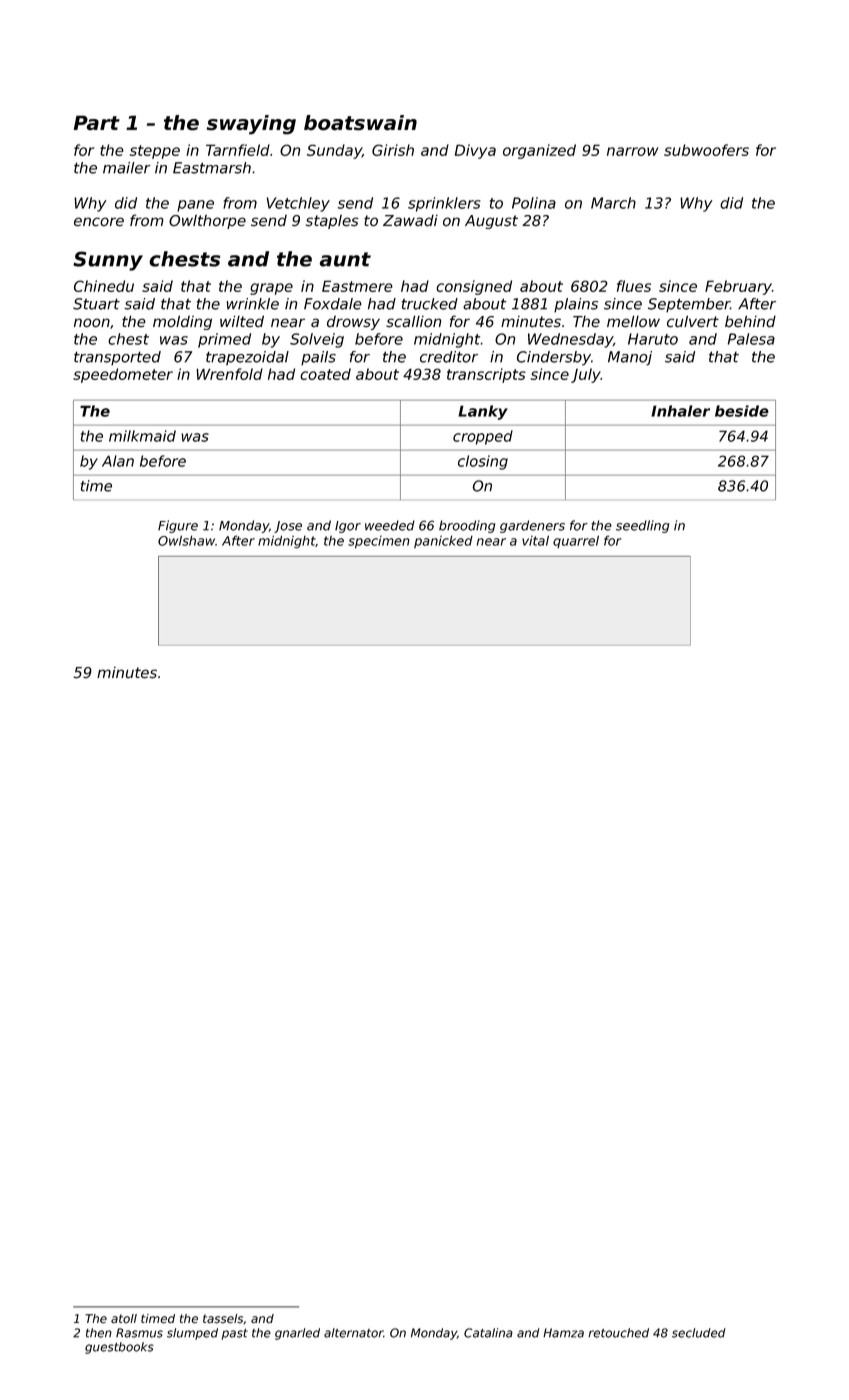 This screenshot has width=849, height=1400. I want to click on past, so click(235, 1334).
